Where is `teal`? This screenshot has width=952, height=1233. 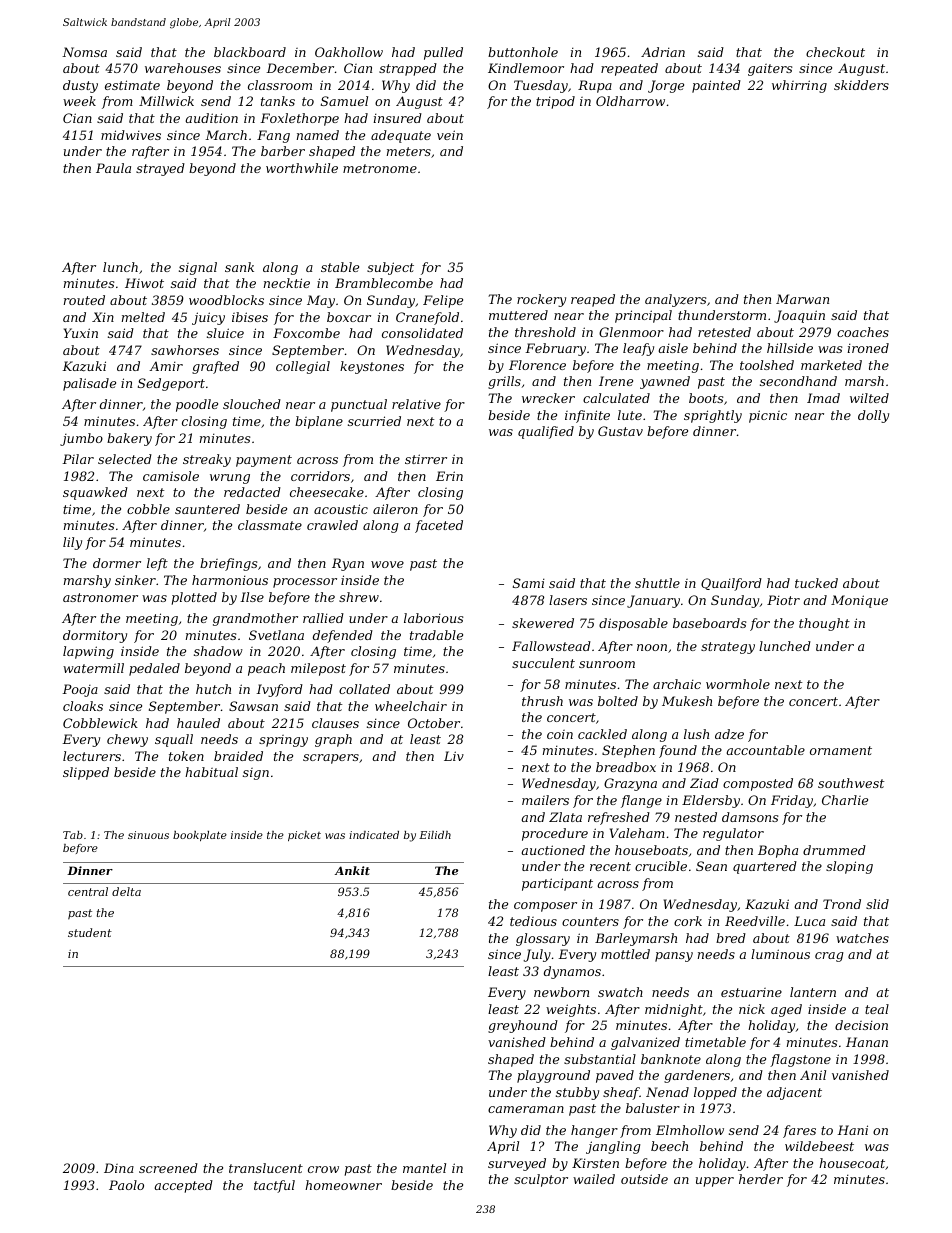 teal is located at coordinates (877, 1009).
